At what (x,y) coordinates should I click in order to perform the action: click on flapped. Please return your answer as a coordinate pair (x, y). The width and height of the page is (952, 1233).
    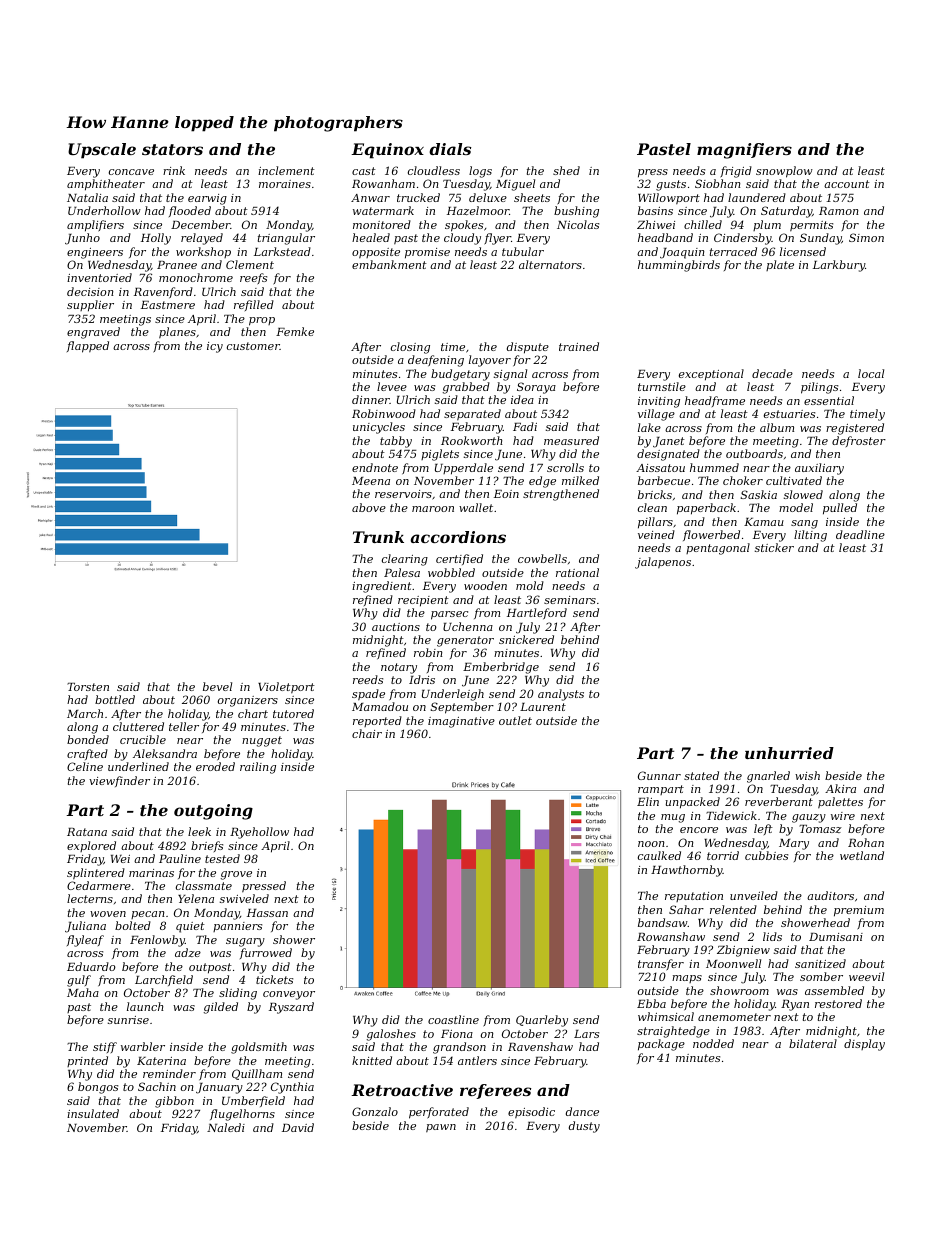
    Looking at the image, I should click on (88, 347).
